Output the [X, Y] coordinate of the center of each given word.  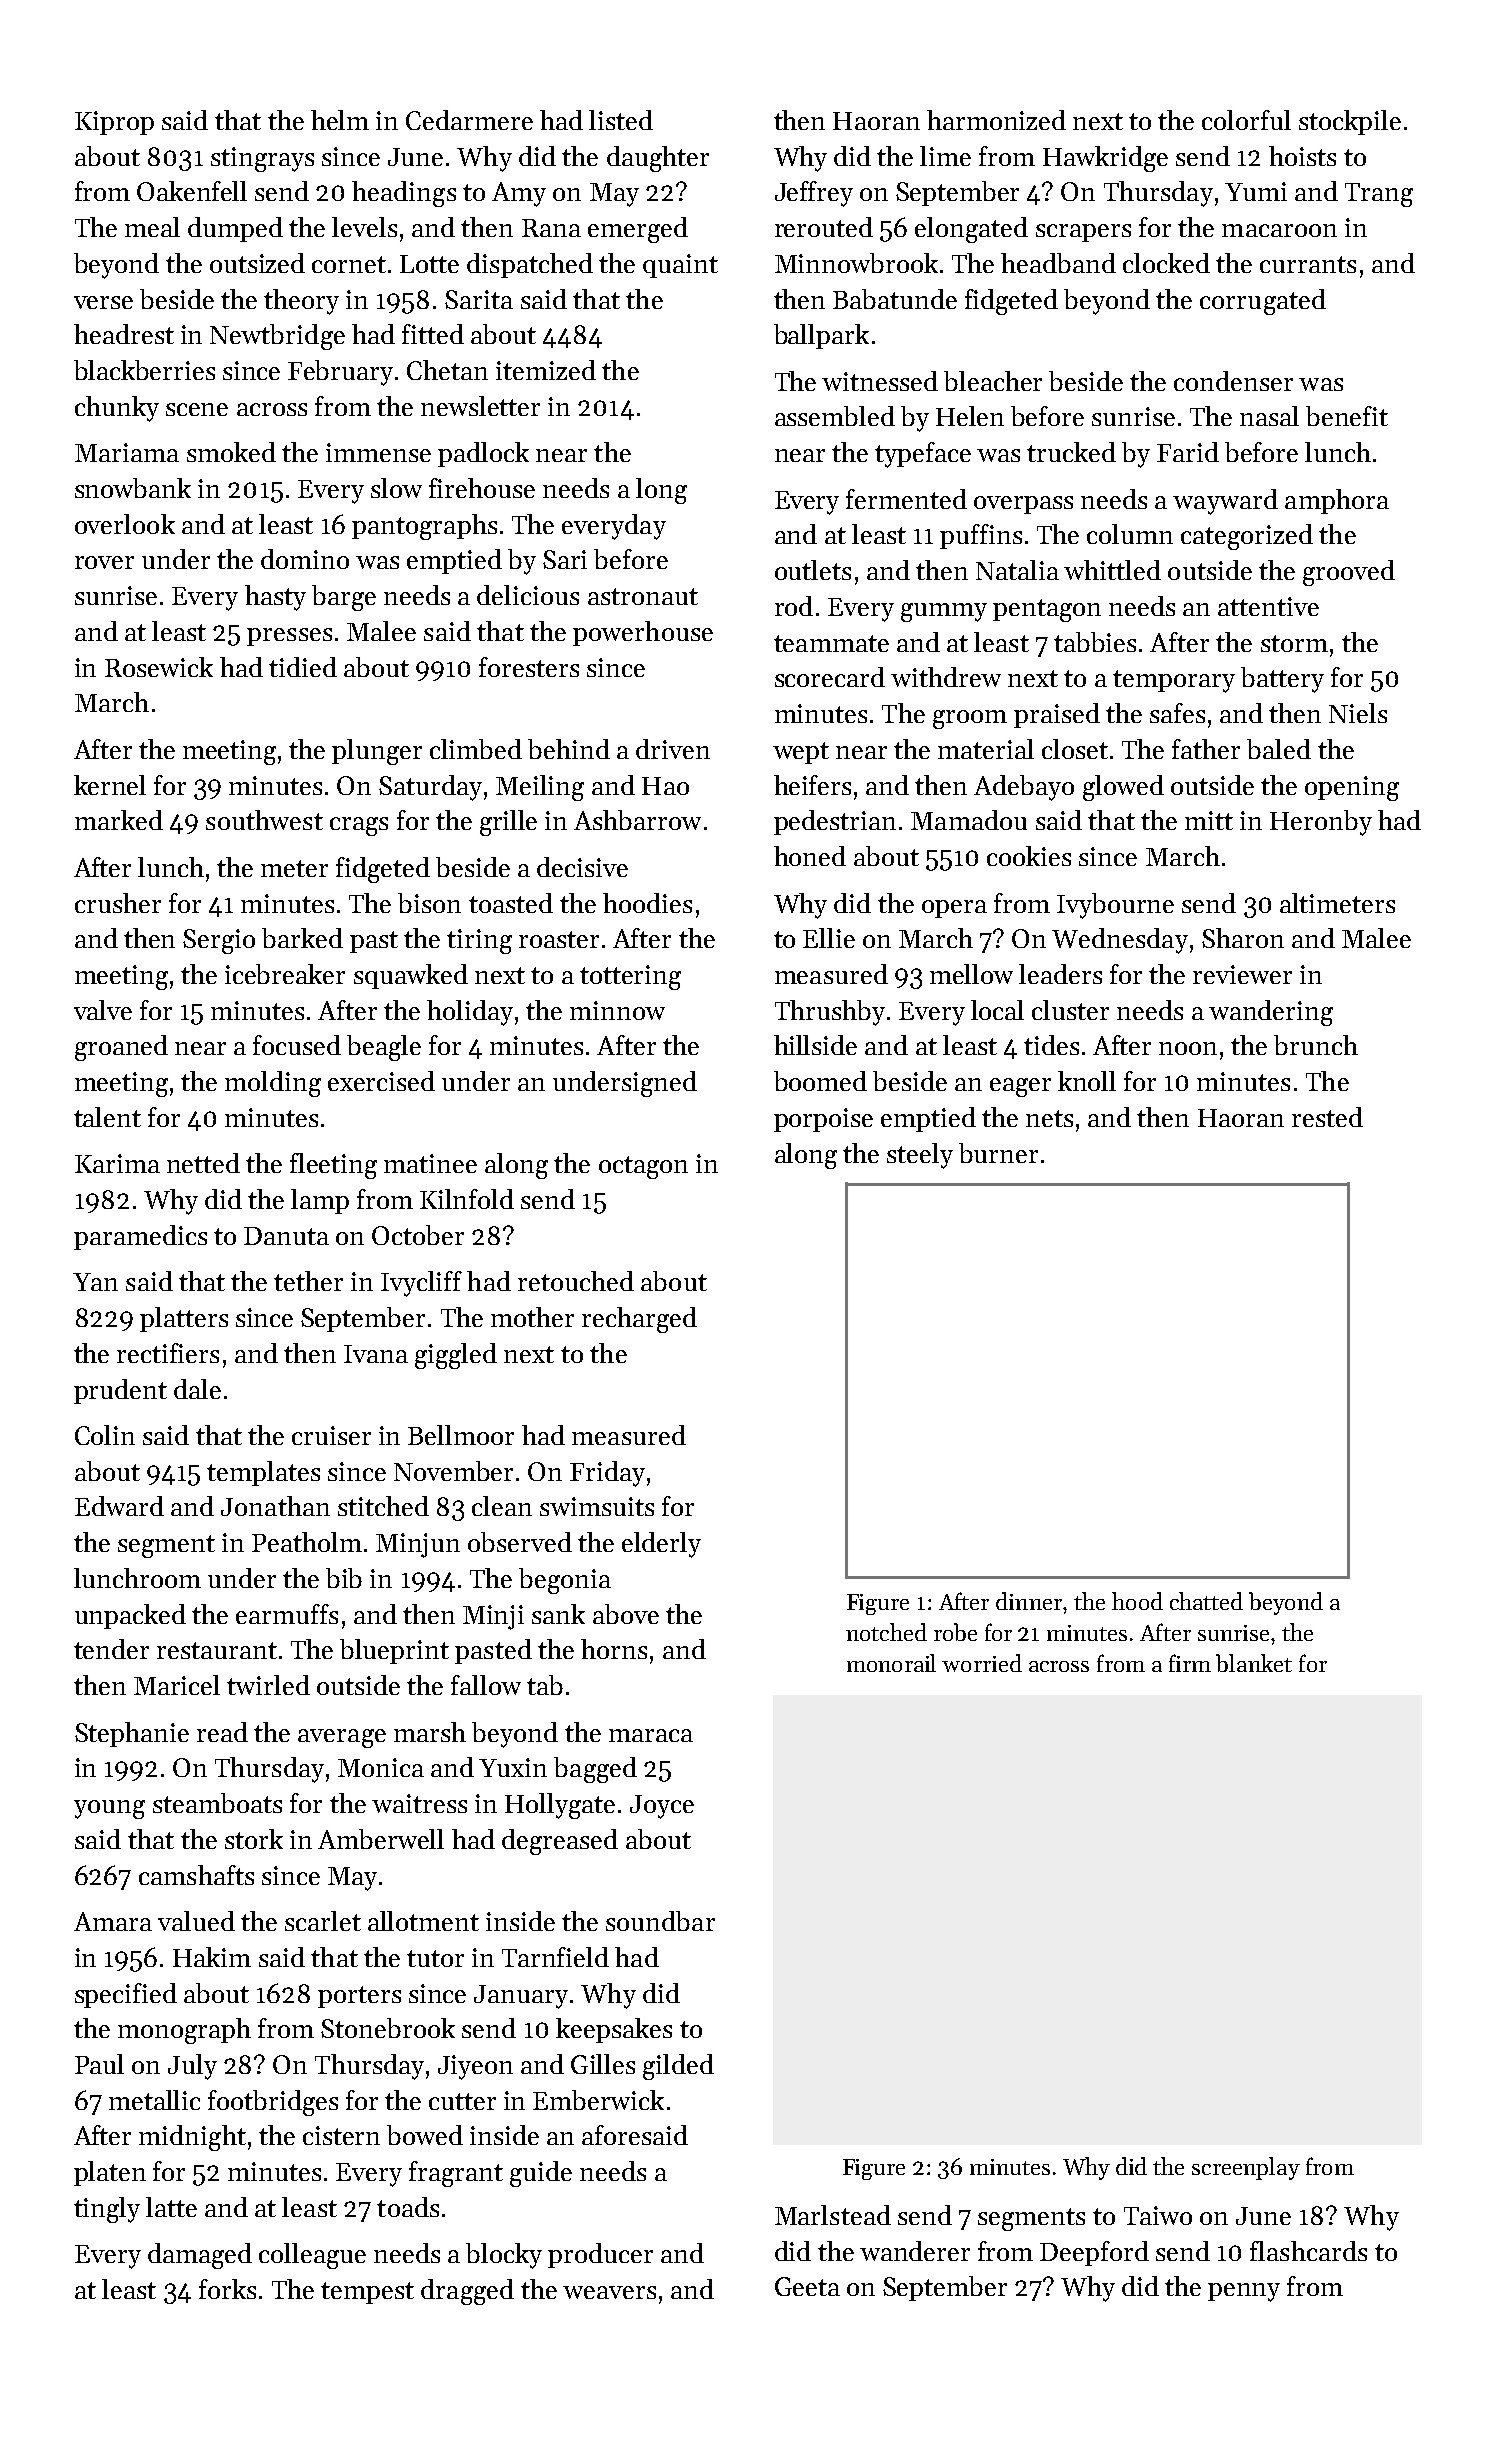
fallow [486, 1685]
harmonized [996, 120]
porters [359, 1997]
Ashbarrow [637, 820]
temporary [1174, 681]
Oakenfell [192, 191]
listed [621, 120]
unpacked [130, 1616]
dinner [1029, 1601]
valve [103, 1010]
